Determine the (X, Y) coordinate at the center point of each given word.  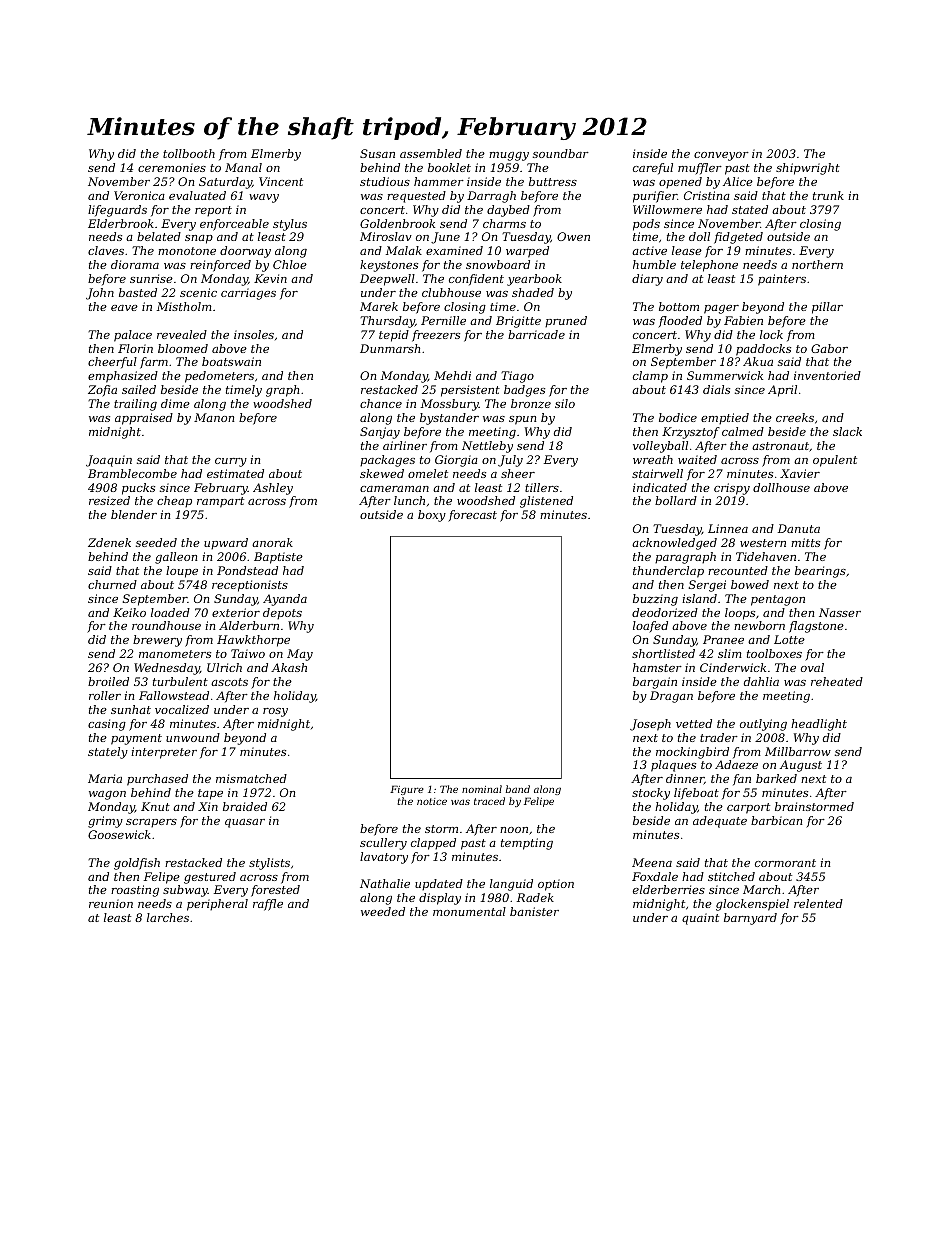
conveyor (721, 156)
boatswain (231, 361)
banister (534, 911)
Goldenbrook (397, 223)
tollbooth (189, 153)
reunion (111, 903)
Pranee (723, 639)
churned (112, 584)
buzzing (655, 600)
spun (522, 420)
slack (847, 431)
